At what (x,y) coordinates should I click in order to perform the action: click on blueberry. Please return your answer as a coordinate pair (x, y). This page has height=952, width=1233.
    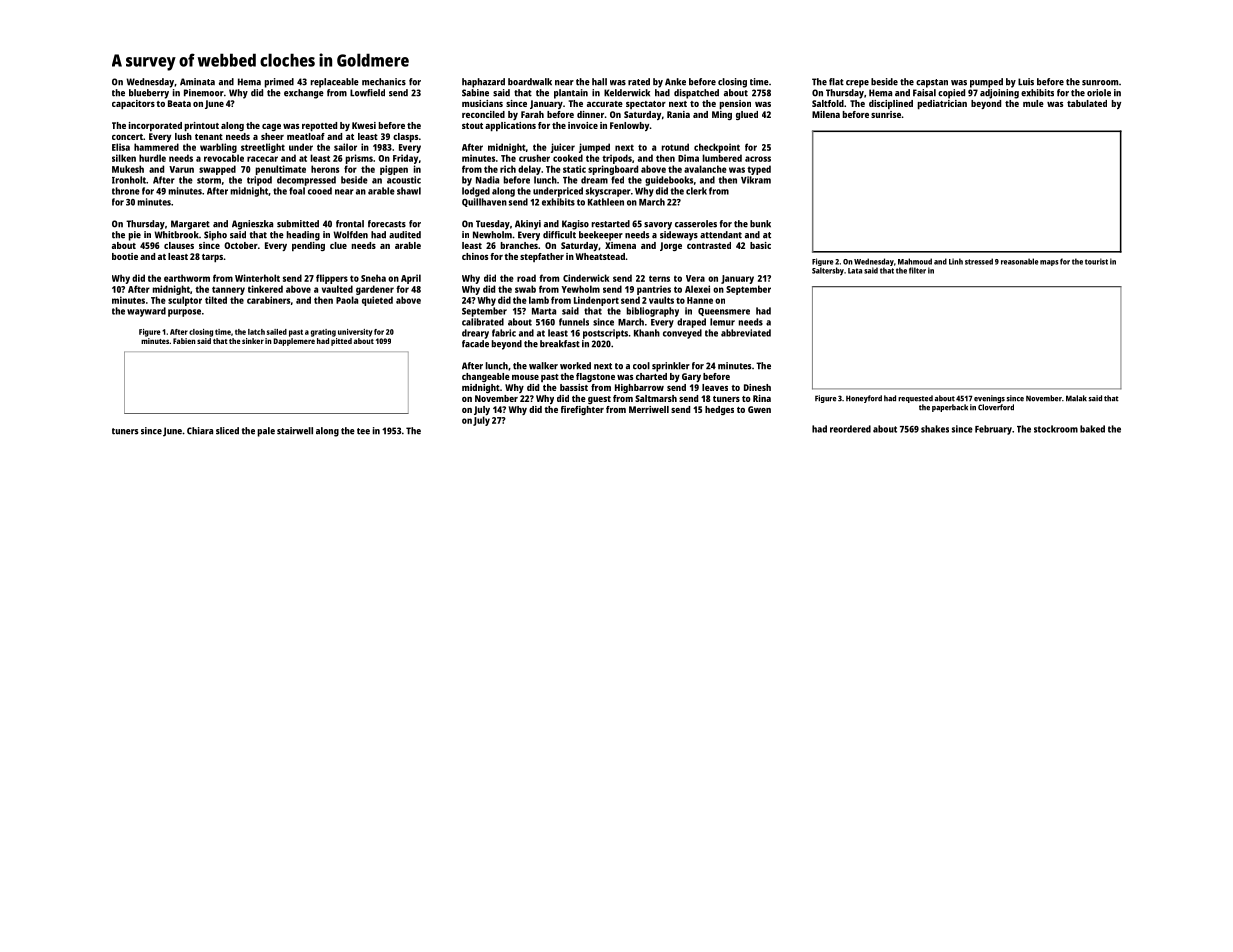
    Looking at the image, I should click on (149, 94).
